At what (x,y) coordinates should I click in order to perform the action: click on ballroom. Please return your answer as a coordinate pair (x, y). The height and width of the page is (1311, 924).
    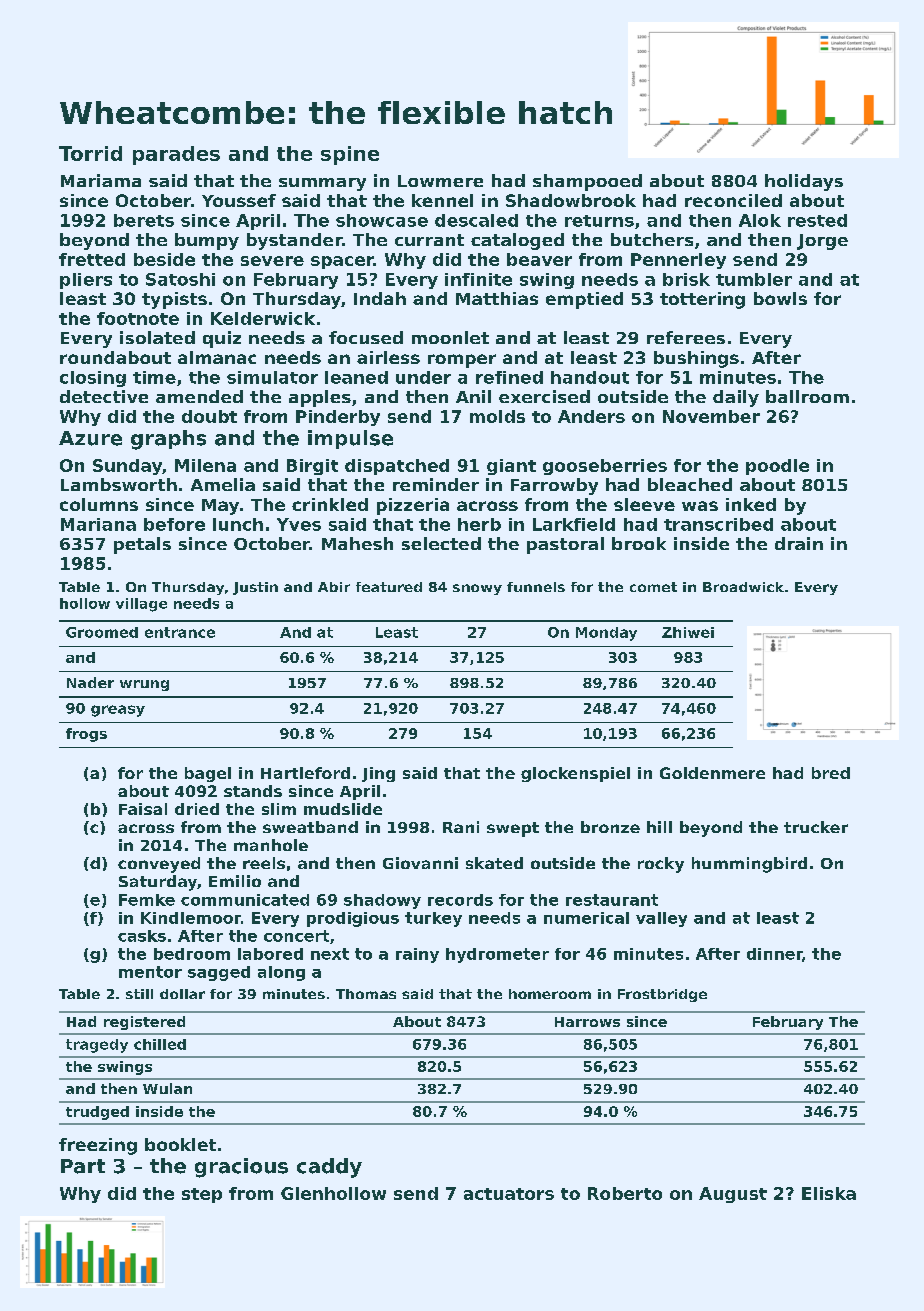
    Looking at the image, I should click on (807, 396).
